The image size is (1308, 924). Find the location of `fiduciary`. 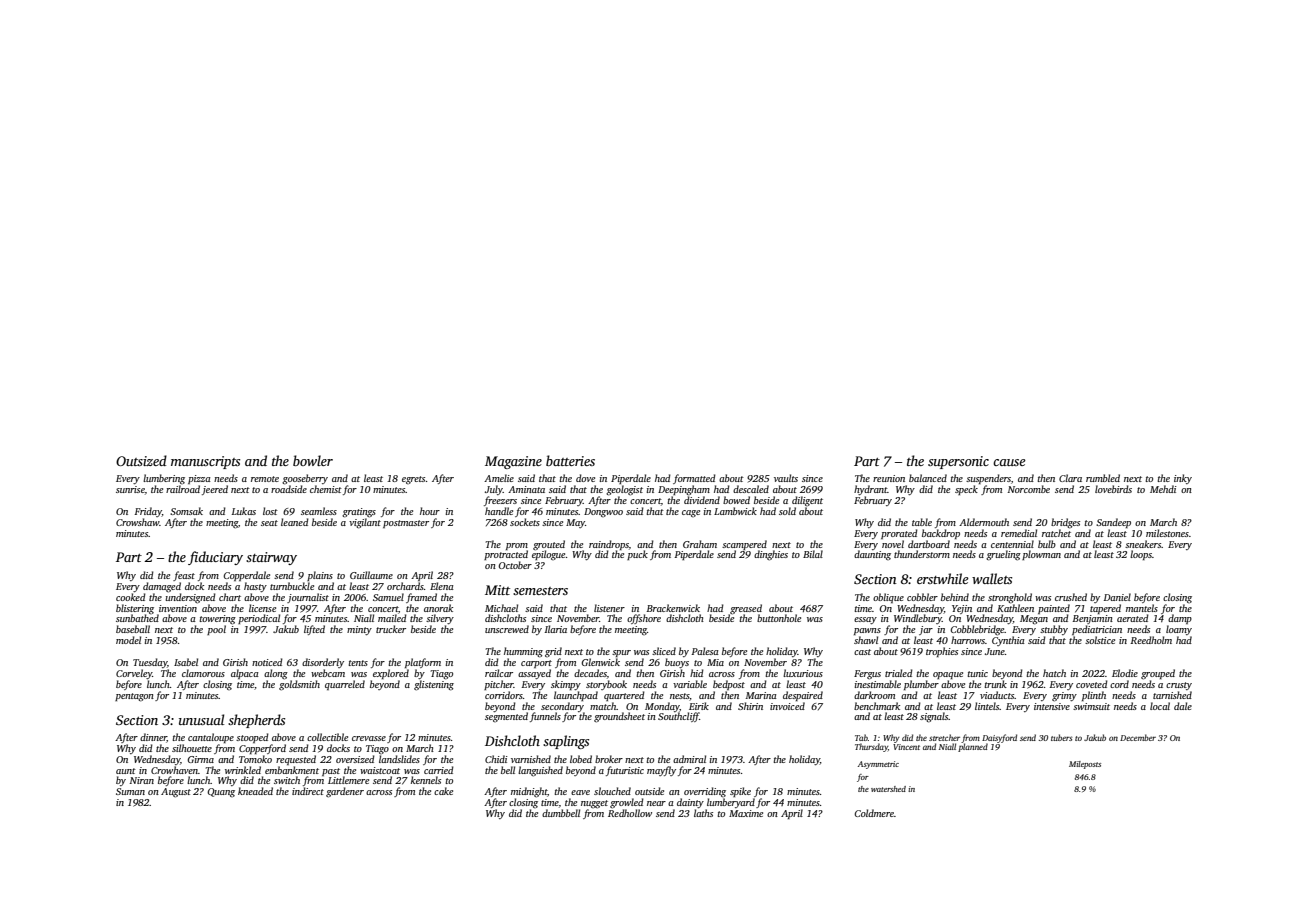

fiduciary is located at coordinates (215, 558).
